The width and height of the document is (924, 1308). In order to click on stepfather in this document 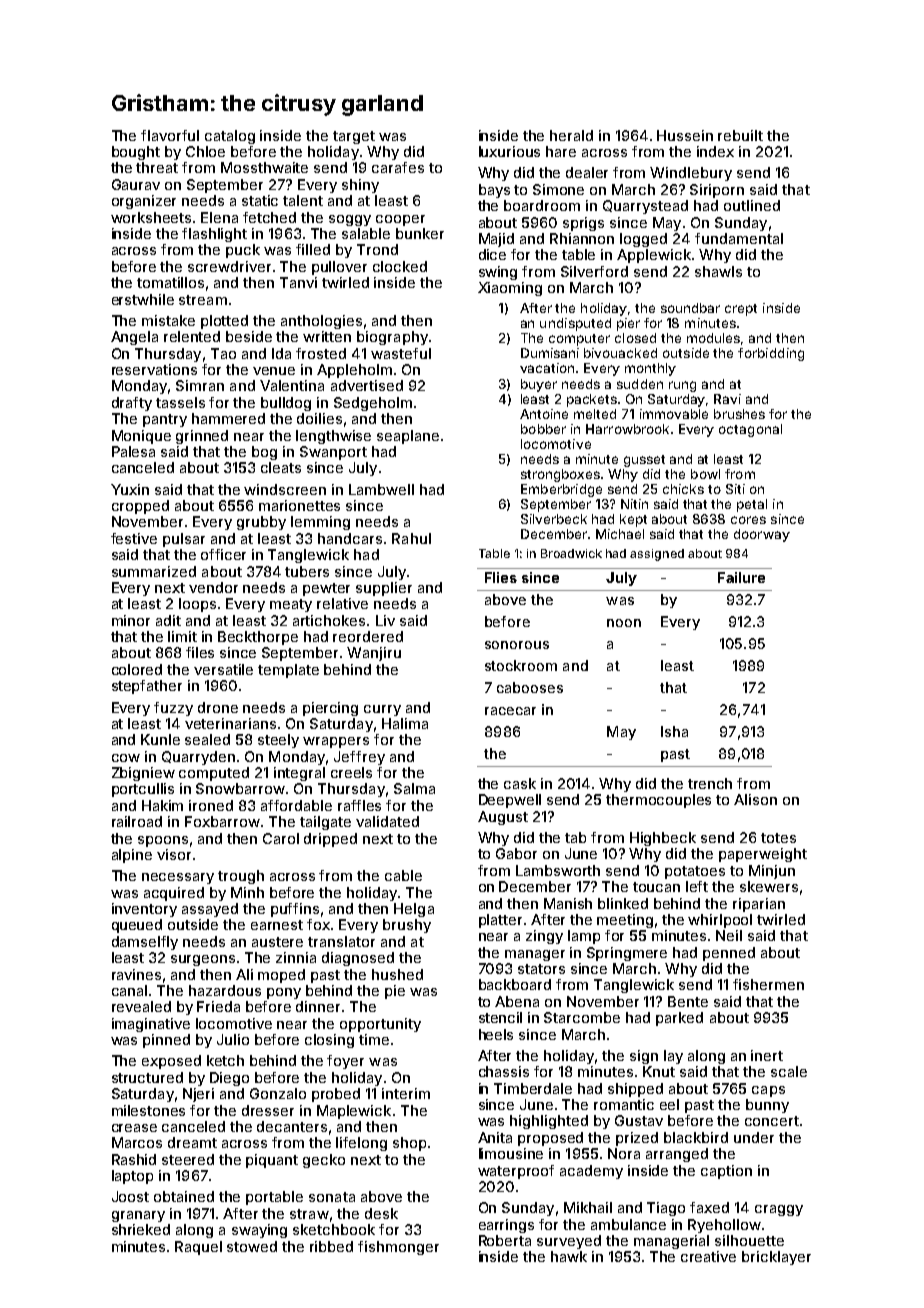, I will do `click(147, 687)`.
